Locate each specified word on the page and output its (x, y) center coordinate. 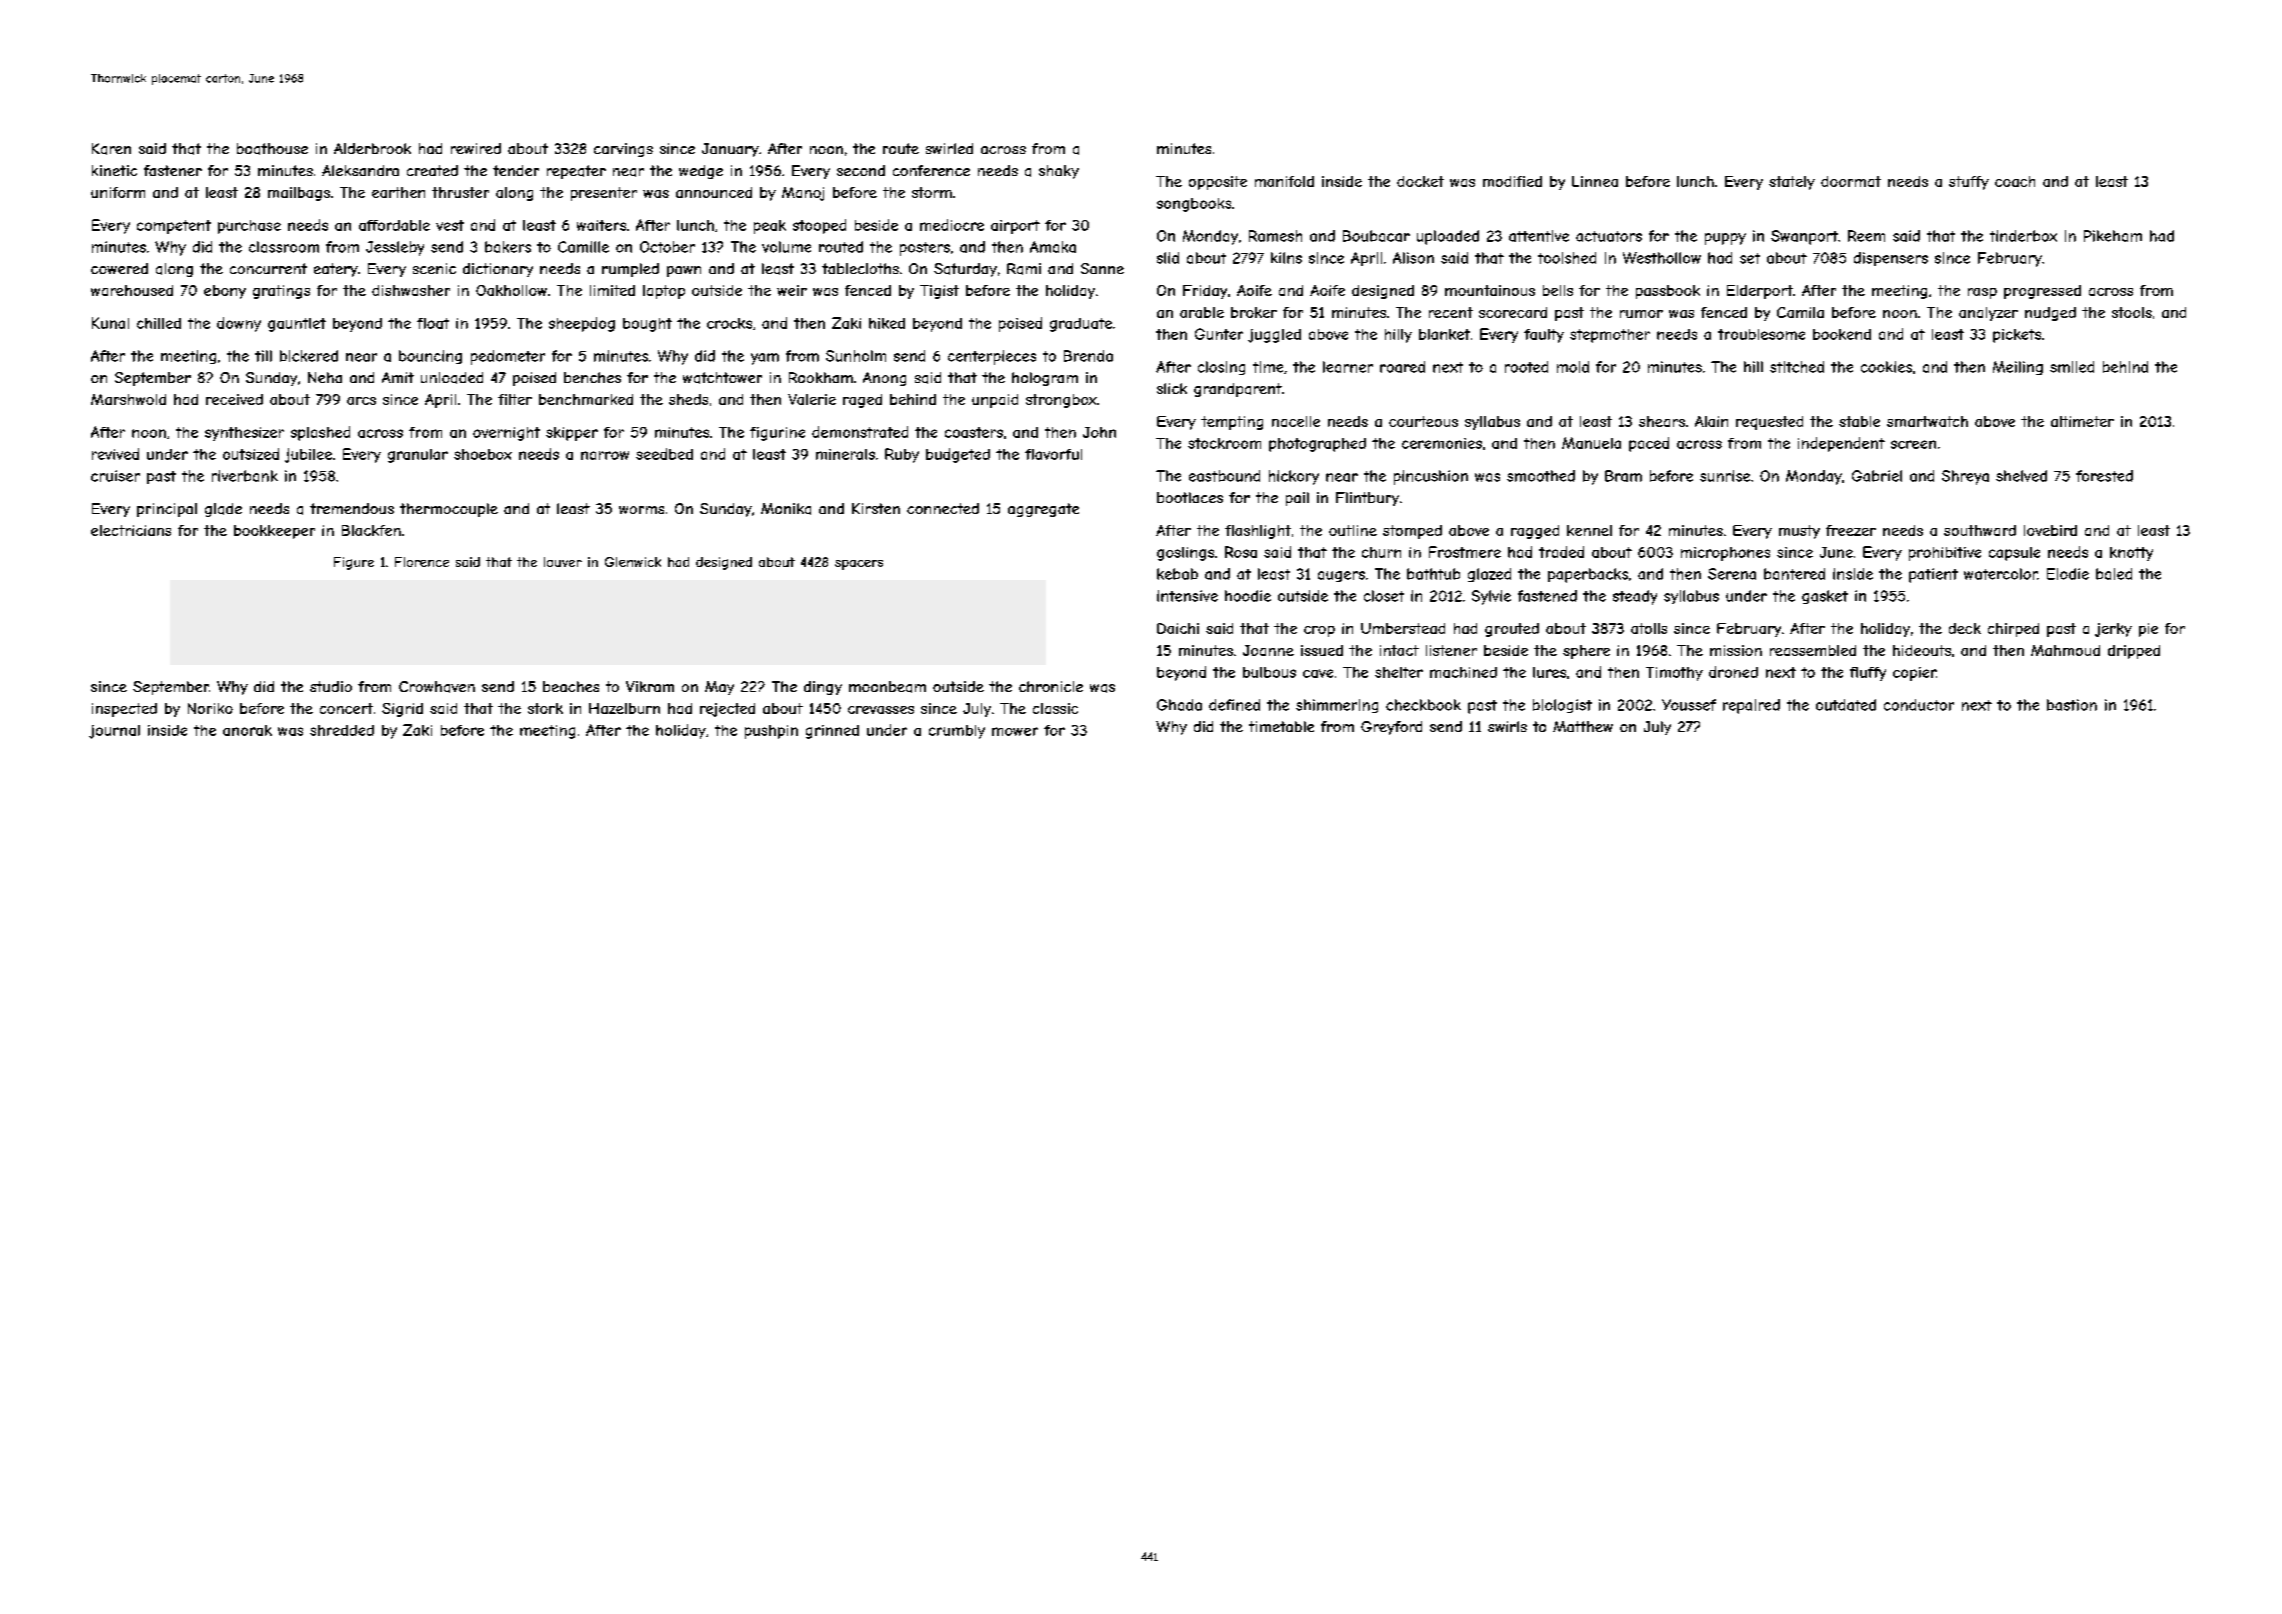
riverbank (245, 476)
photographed (1317, 445)
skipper (572, 434)
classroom (284, 247)
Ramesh (1275, 236)
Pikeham (2113, 236)
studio (331, 686)
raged (862, 401)
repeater (576, 172)
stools (2132, 312)
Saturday (965, 270)
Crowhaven (437, 687)
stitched (1797, 367)
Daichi (1178, 628)
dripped (2134, 652)
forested (2104, 476)
